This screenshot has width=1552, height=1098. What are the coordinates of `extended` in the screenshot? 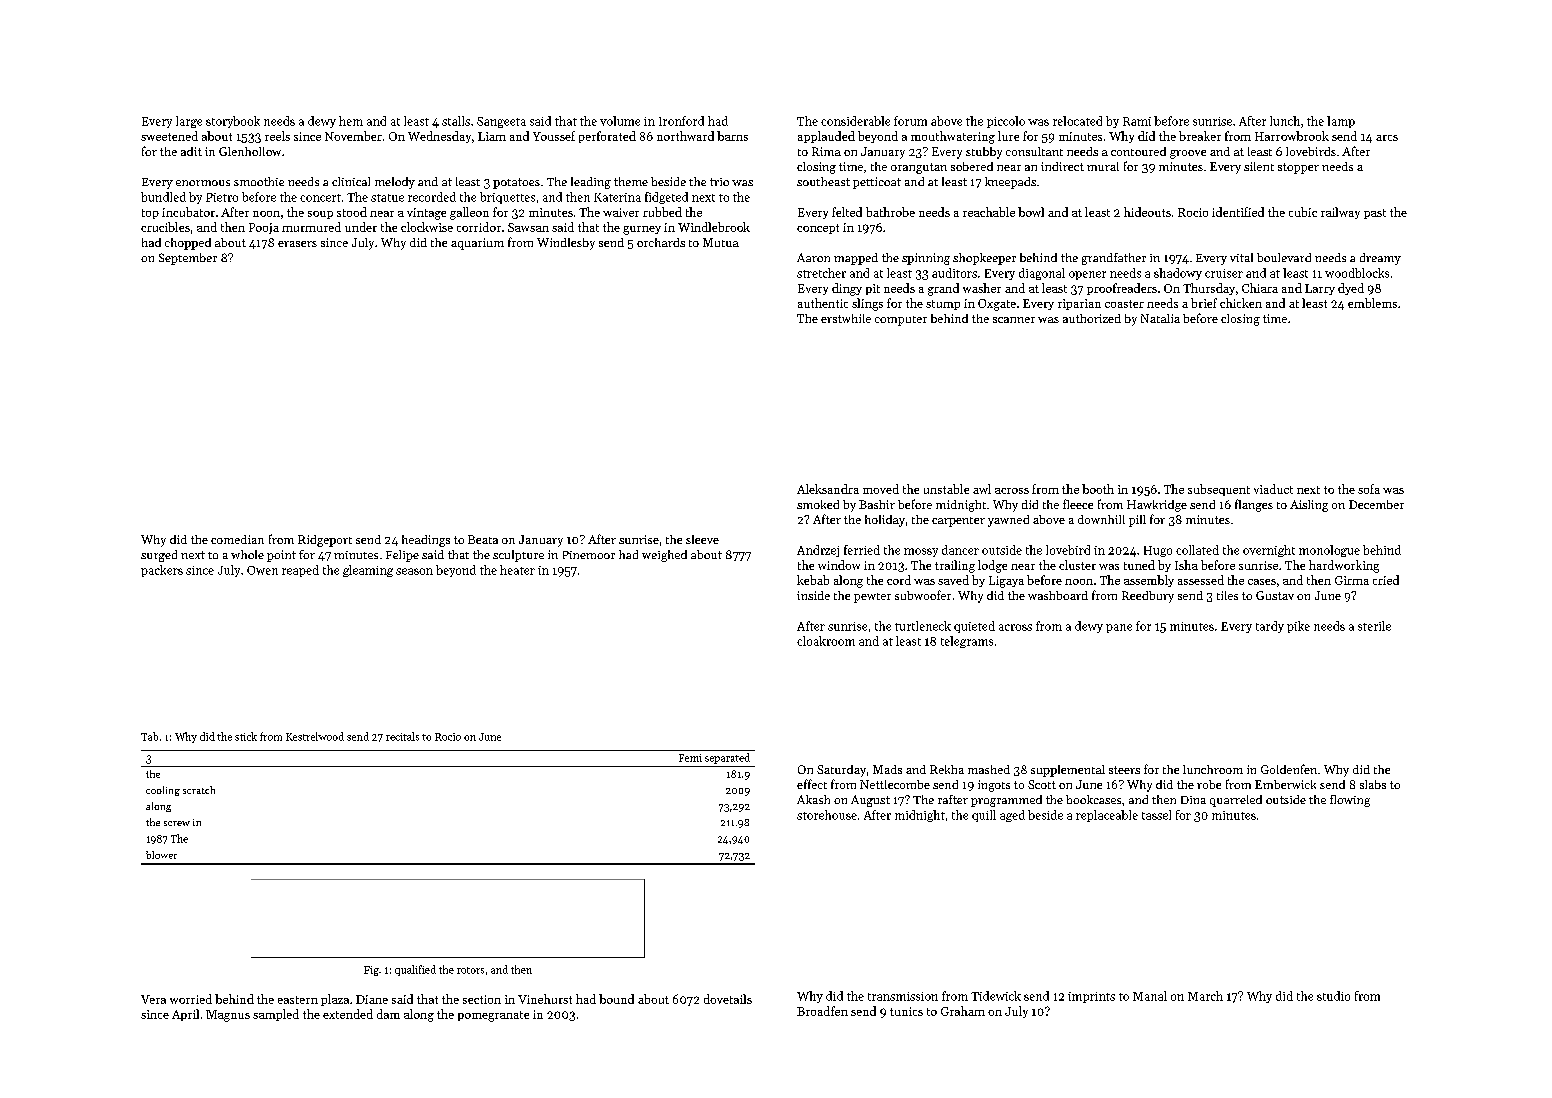 It's located at (348, 1014).
